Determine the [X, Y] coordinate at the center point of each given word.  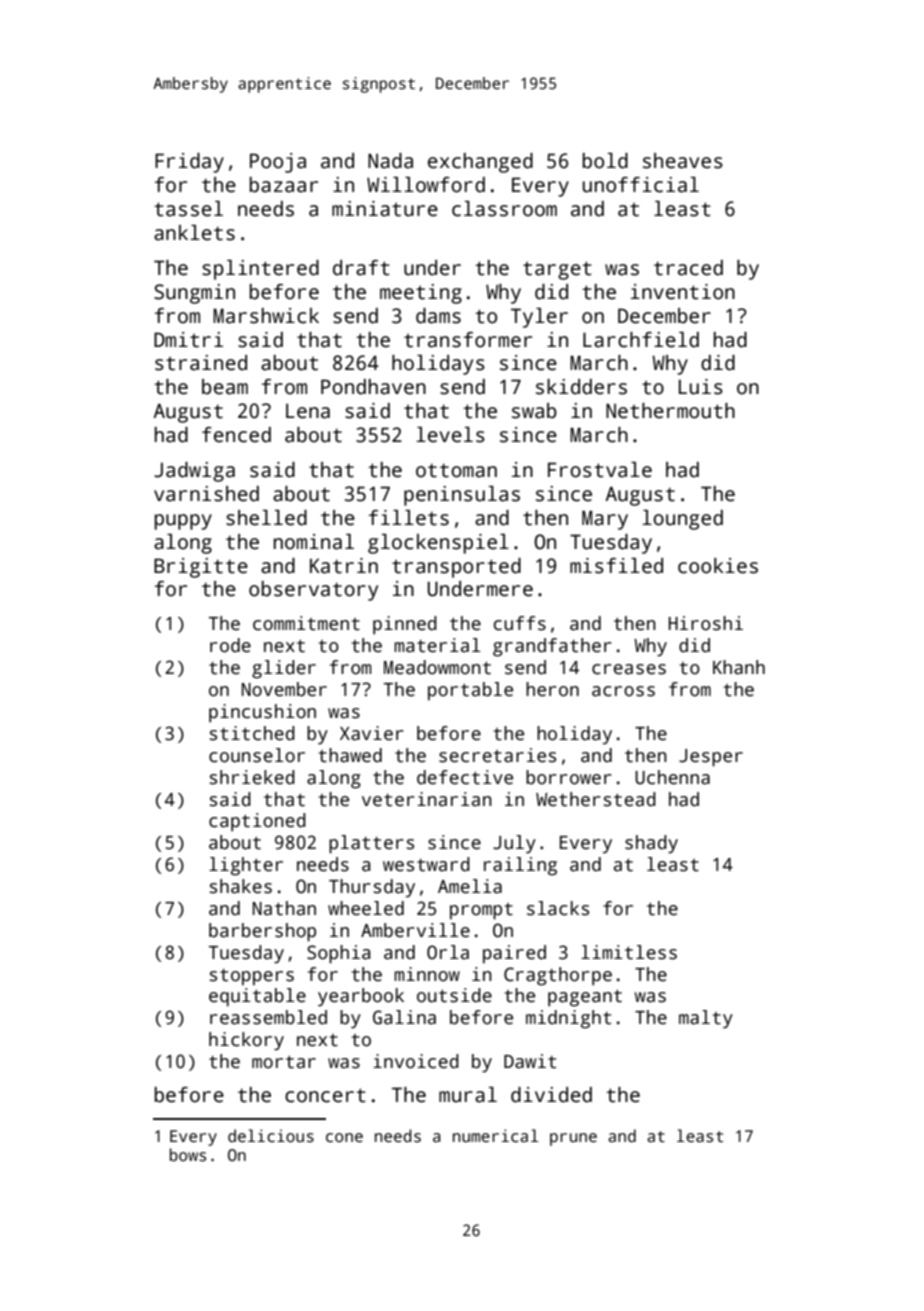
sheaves [683, 161]
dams [438, 316]
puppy [183, 522]
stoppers [252, 977]
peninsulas [462, 496]
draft [361, 268]
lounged [682, 520]
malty [706, 1019]
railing [520, 866]
